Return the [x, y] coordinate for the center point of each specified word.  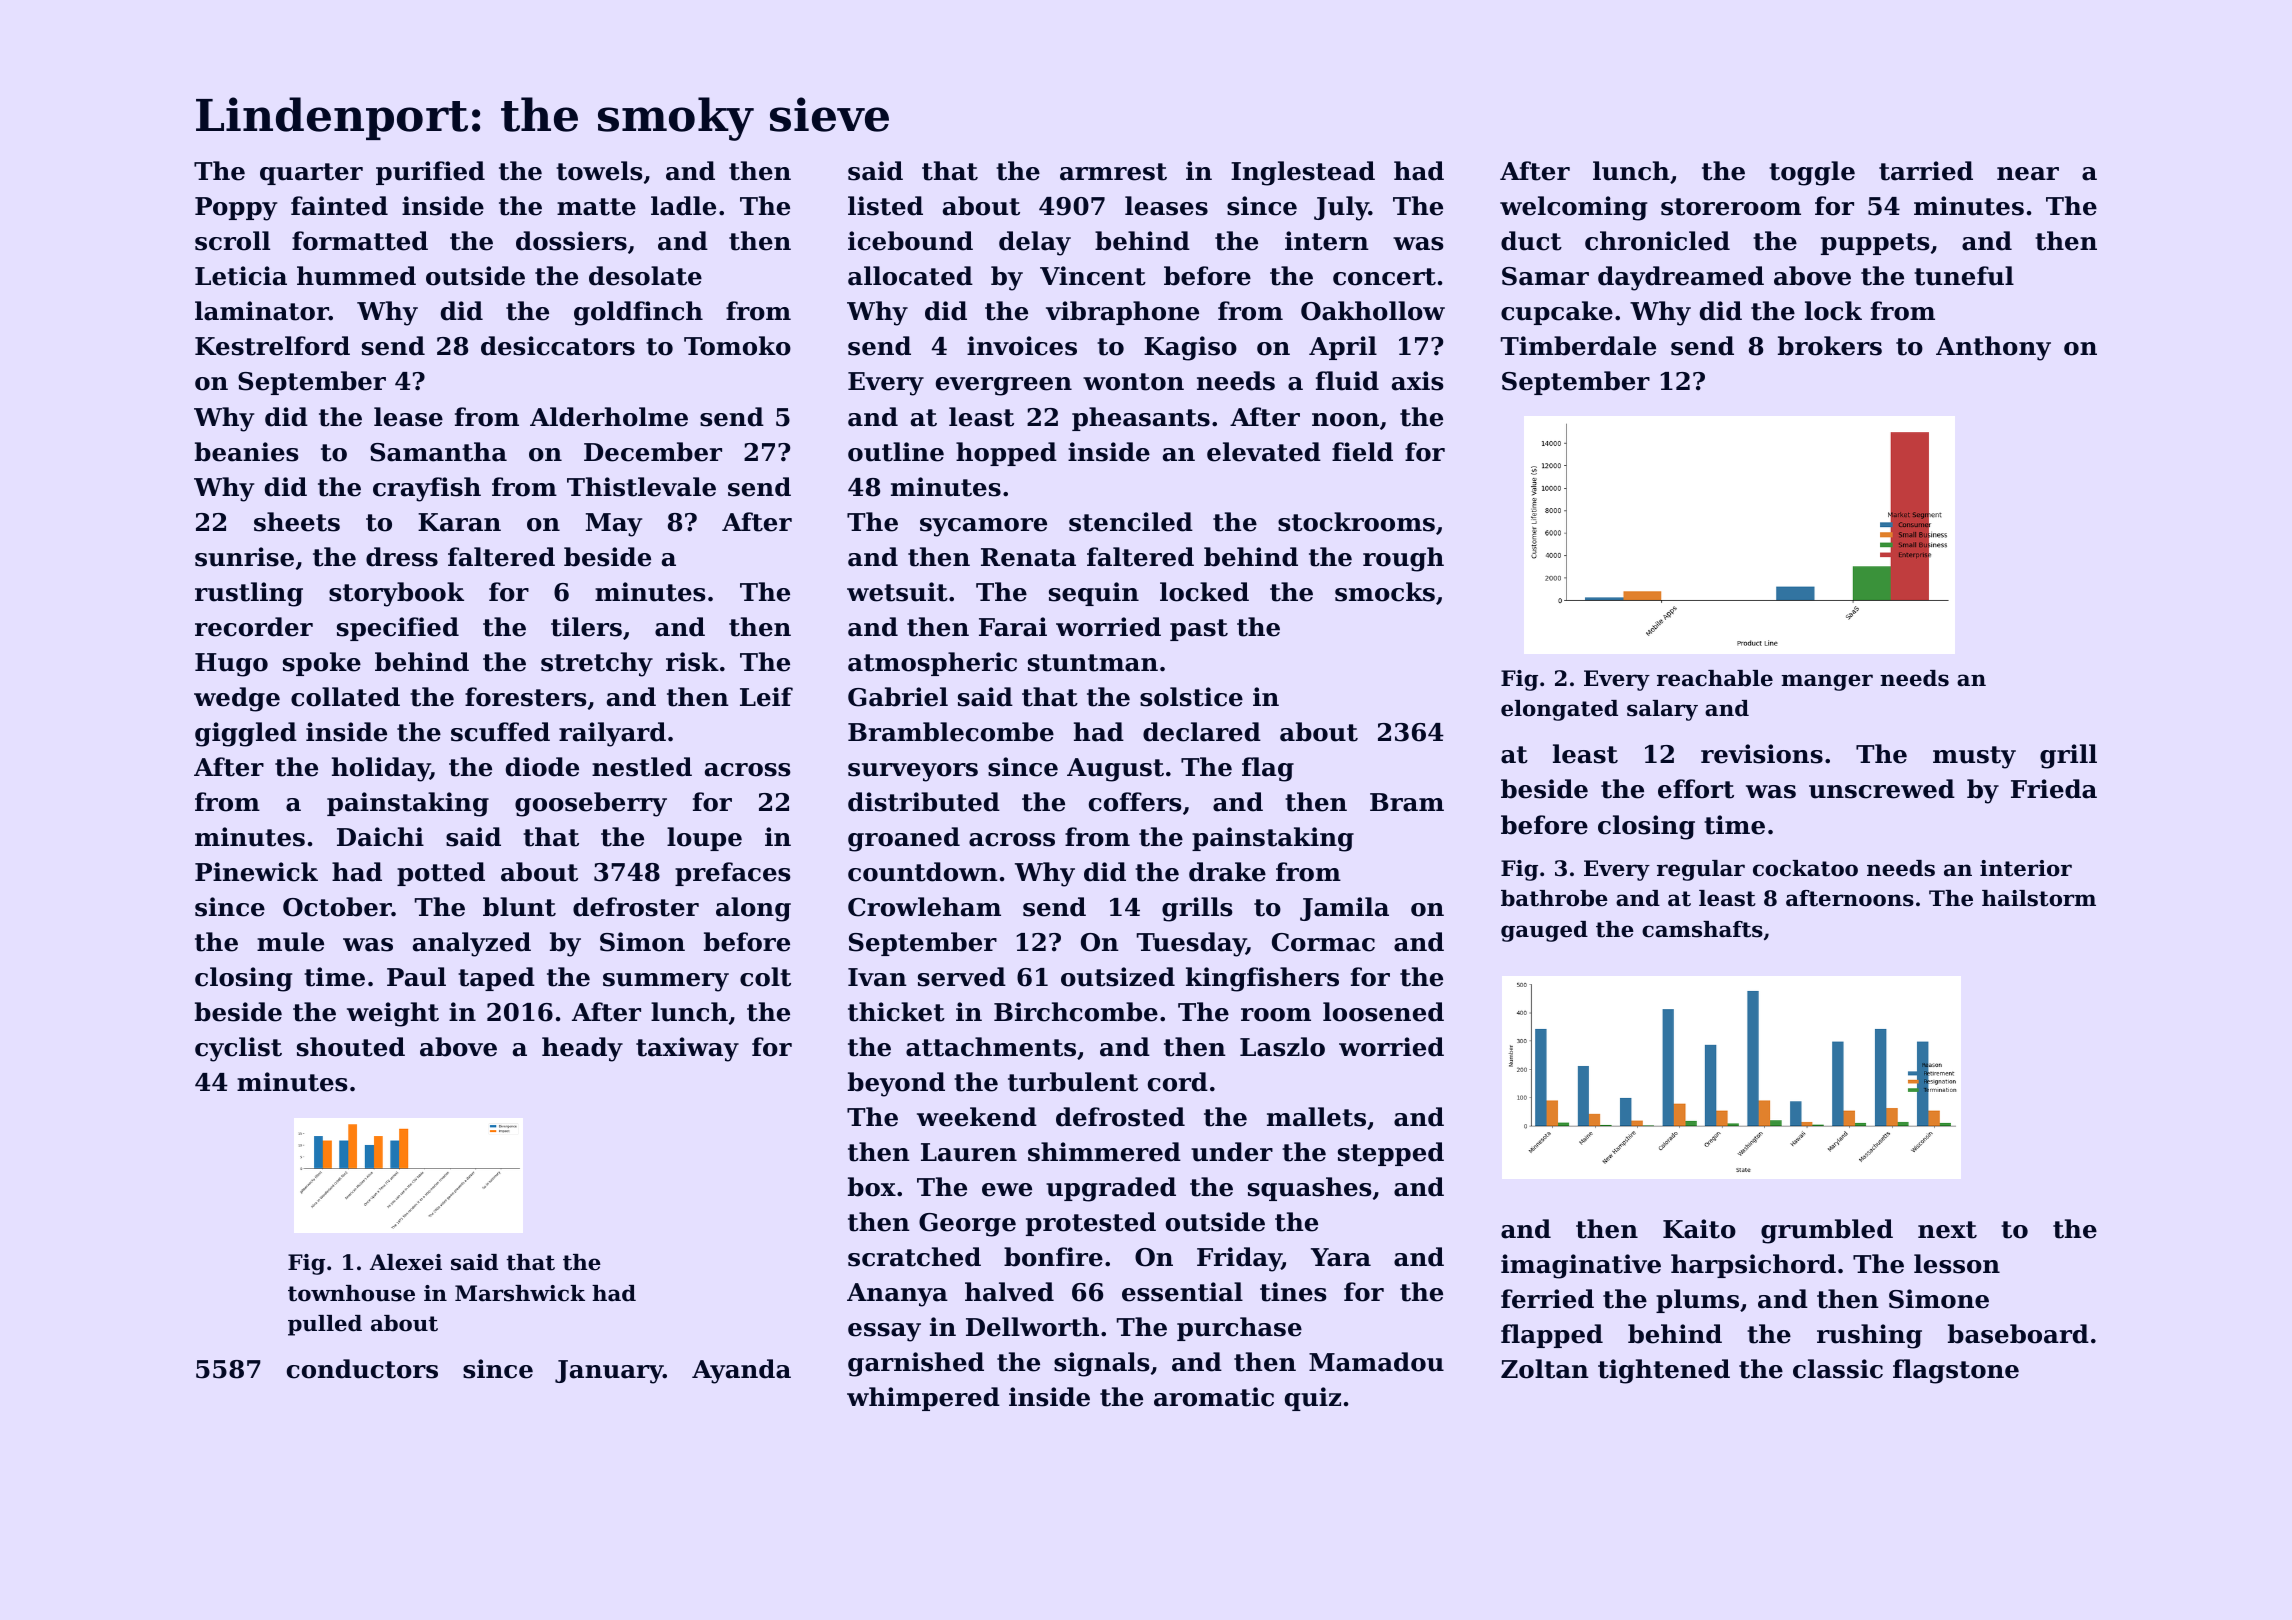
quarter [311, 174]
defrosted [1120, 1117]
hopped [1006, 454]
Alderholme [609, 417]
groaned [904, 839]
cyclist [238, 1049]
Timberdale [1578, 346]
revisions [1762, 754]
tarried [1926, 171]
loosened [1383, 1012]
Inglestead [1303, 173]
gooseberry [591, 804]
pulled [325, 1325]
